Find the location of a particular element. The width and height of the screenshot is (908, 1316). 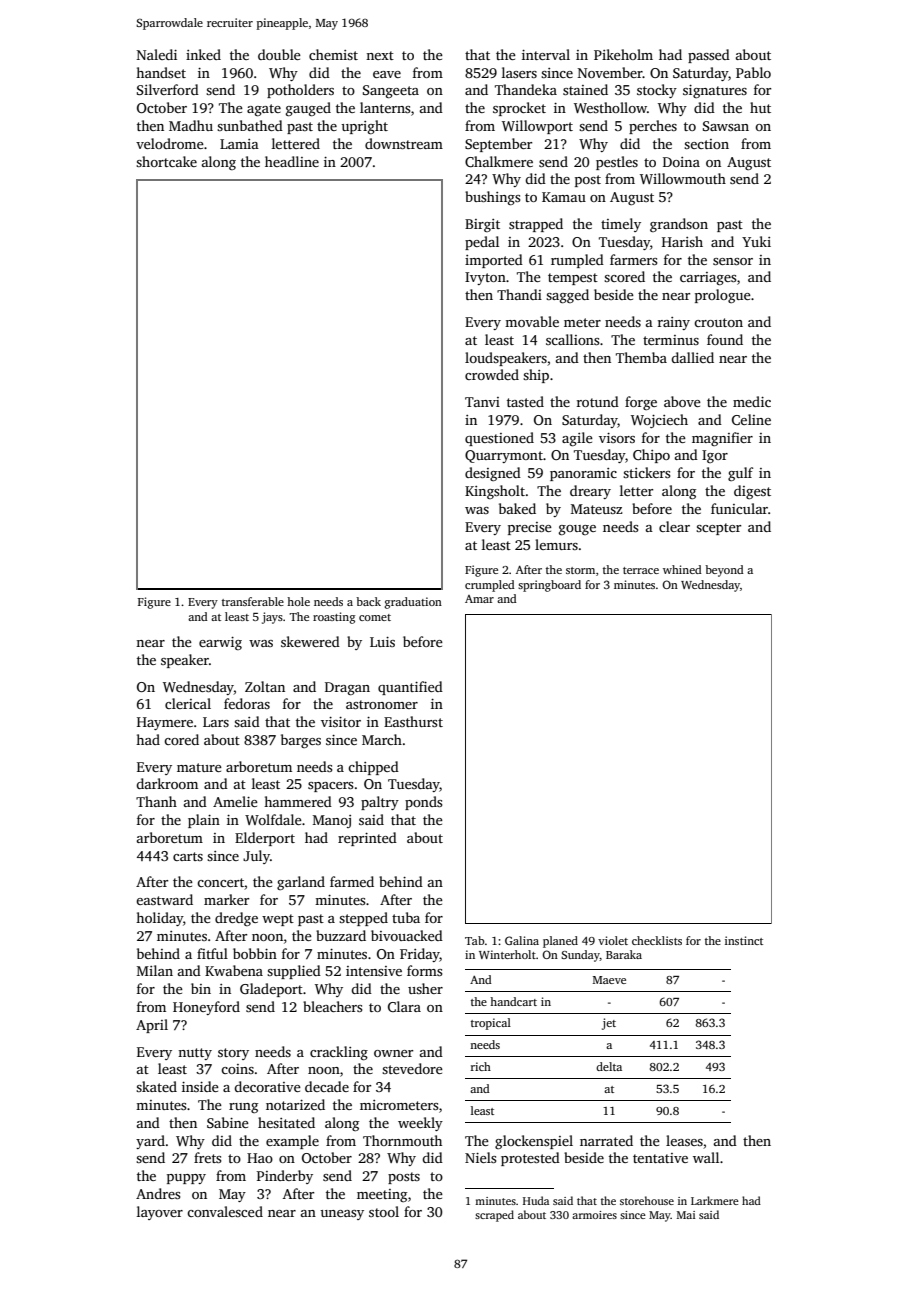

Niels is located at coordinates (480, 1157).
